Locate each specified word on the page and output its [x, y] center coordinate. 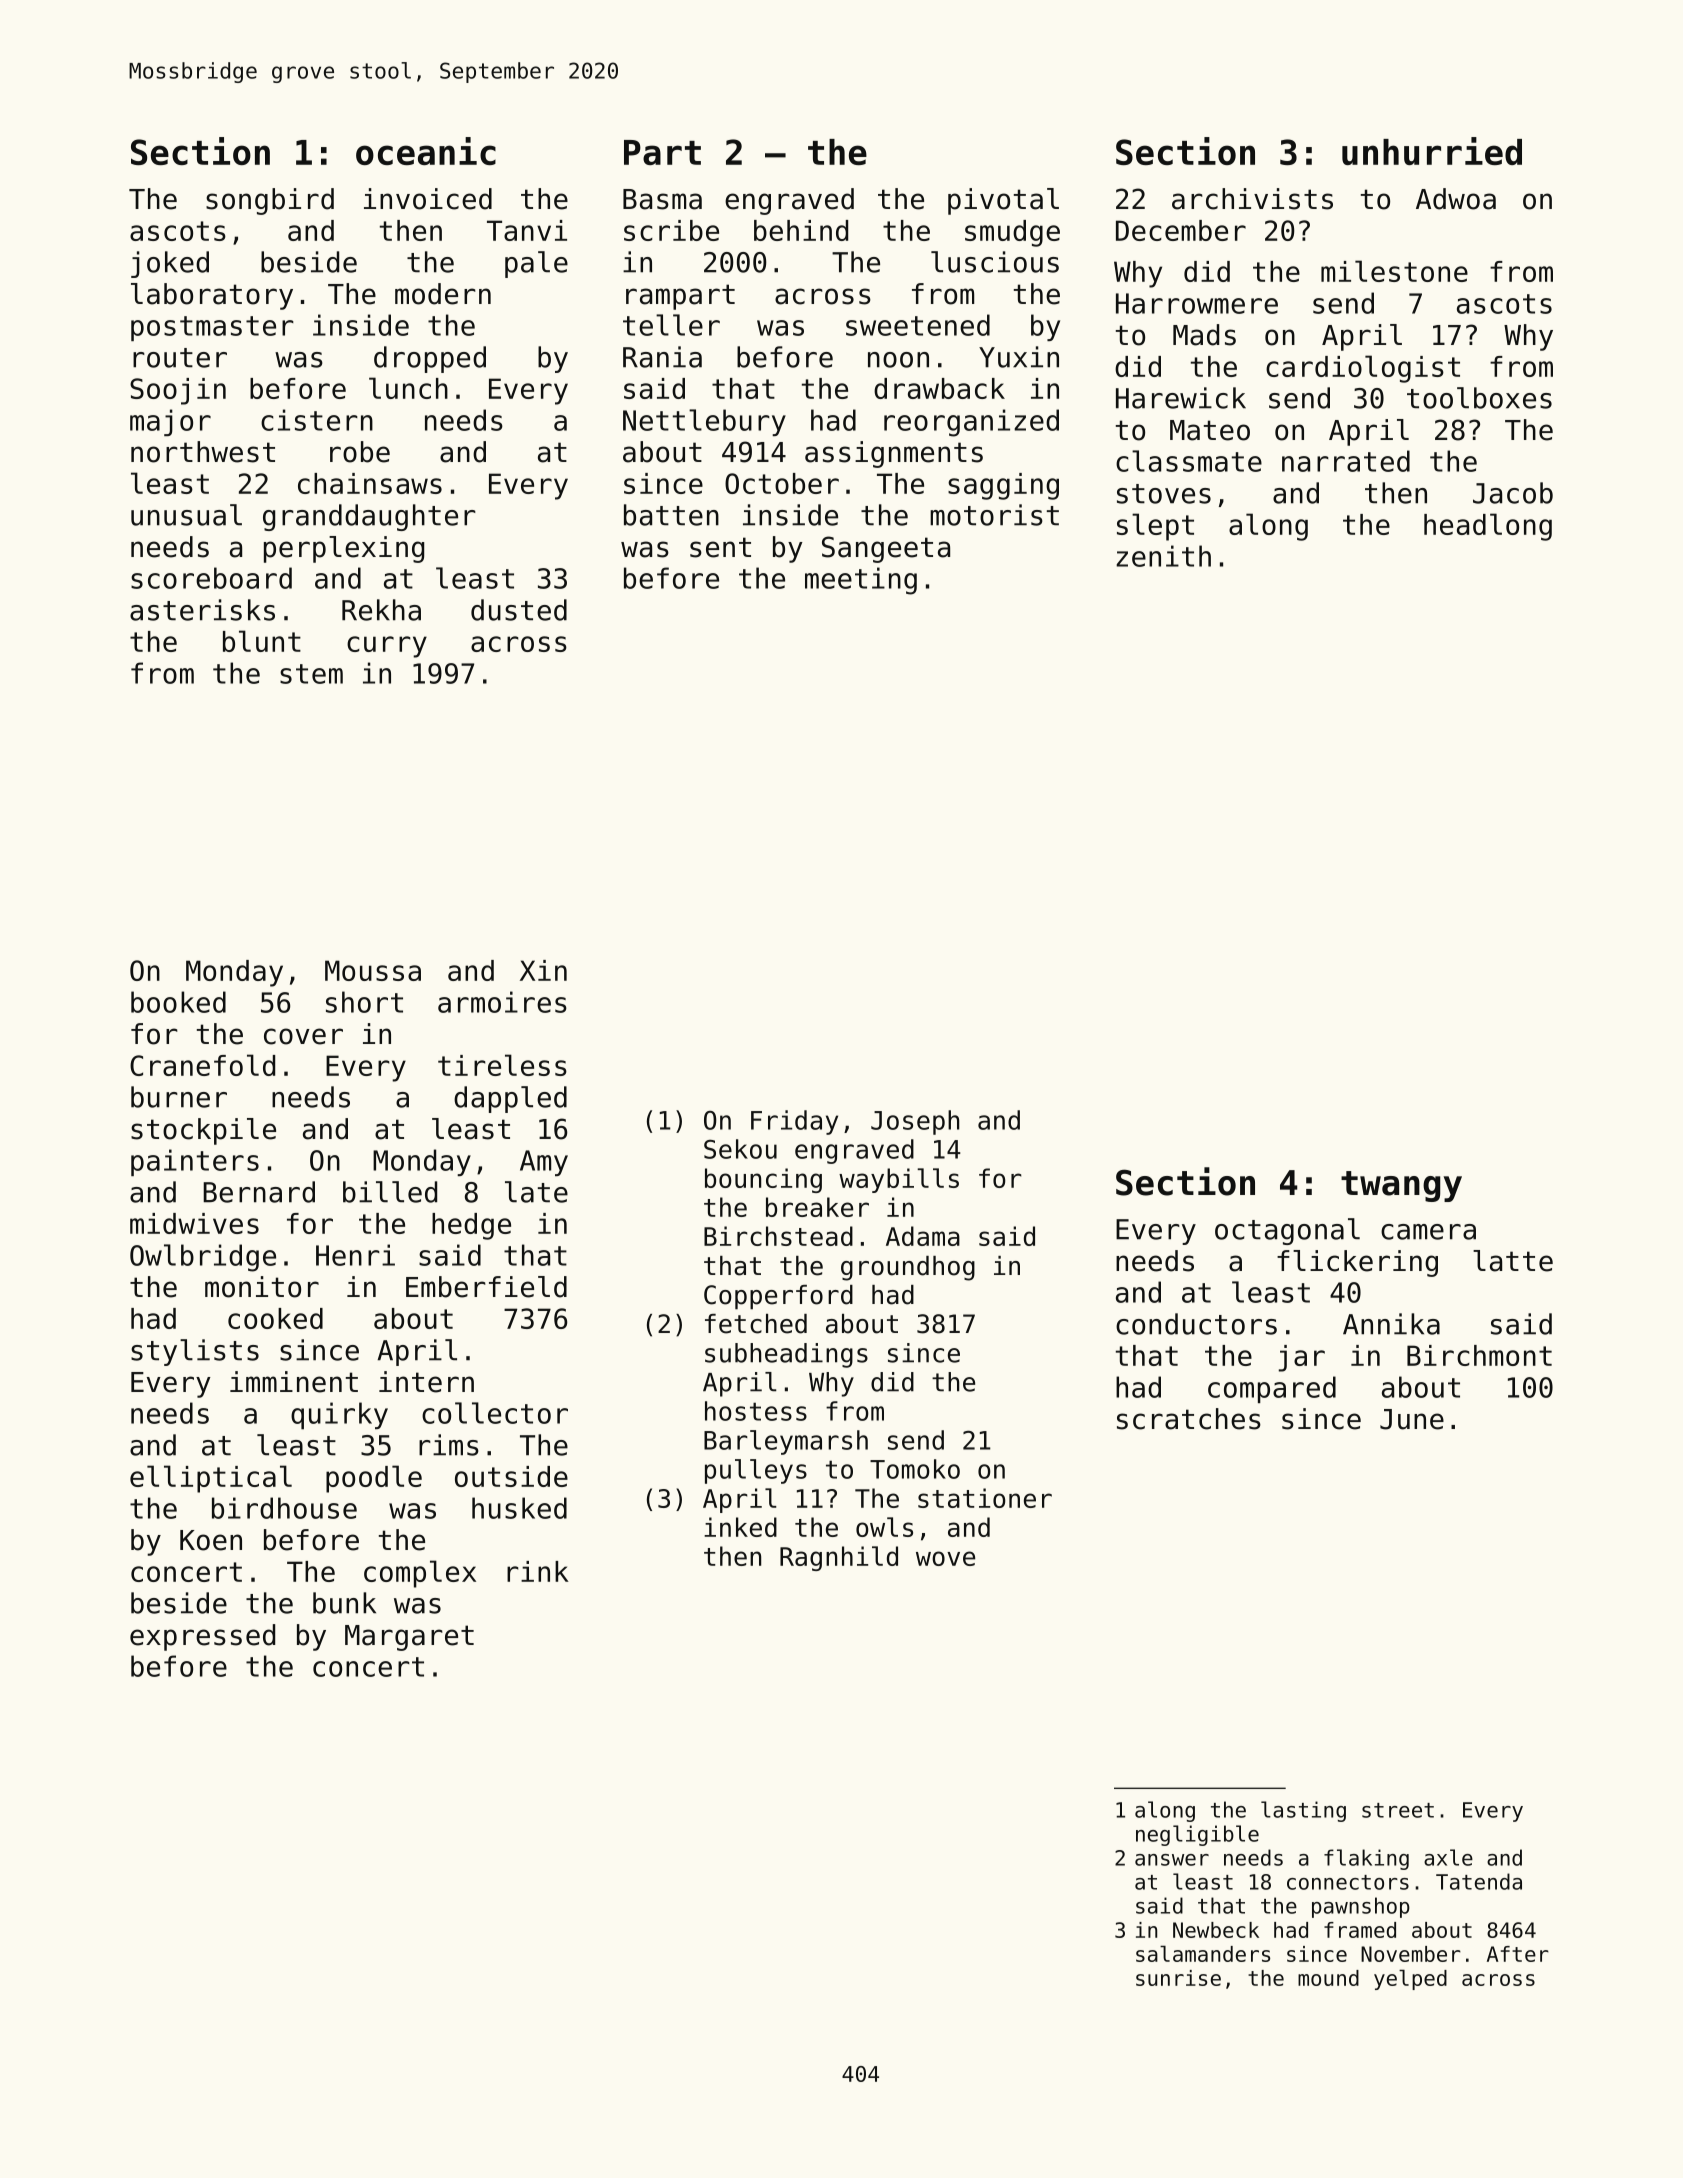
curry [387, 647]
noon [898, 360]
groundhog [908, 1268]
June [1412, 1419]
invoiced [428, 199]
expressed [202, 1637]
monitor [262, 1287]
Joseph [915, 1122]
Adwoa [1456, 199]
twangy [1401, 1186]
